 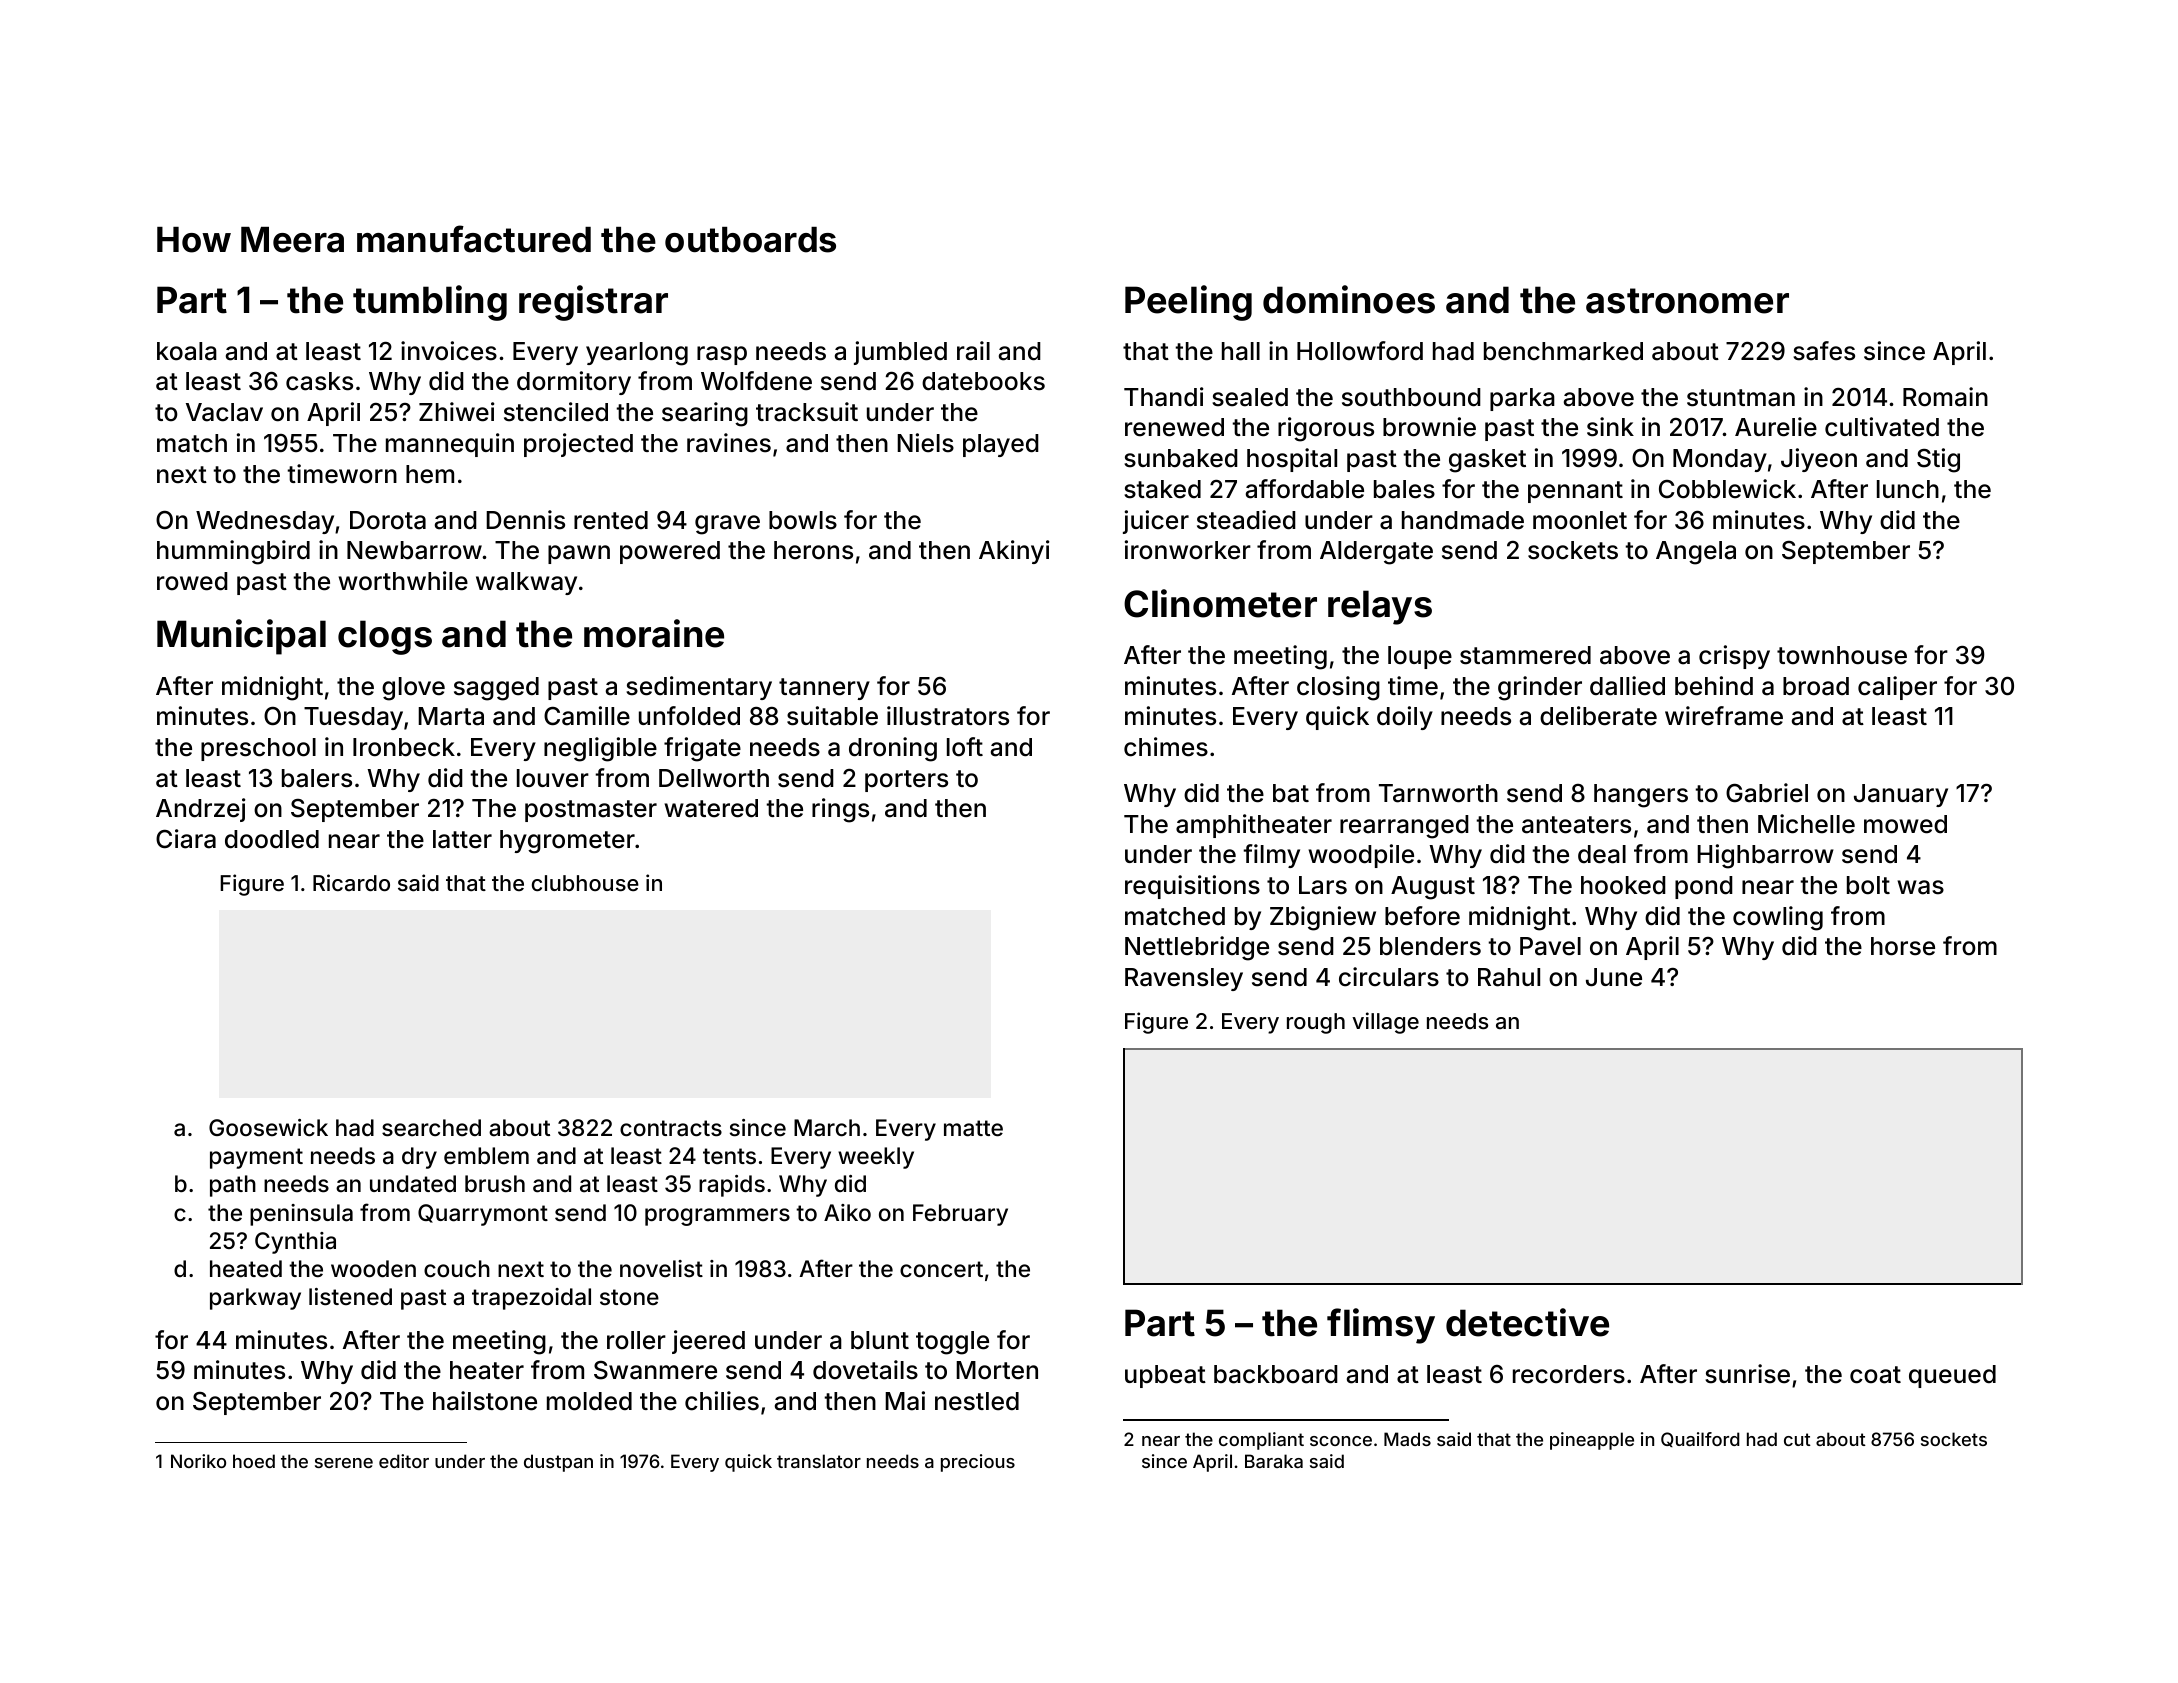 What do you see at coordinates (1550, 946) in the screenshot?
I see `Pavel` at bounding box center [1550, 946].
